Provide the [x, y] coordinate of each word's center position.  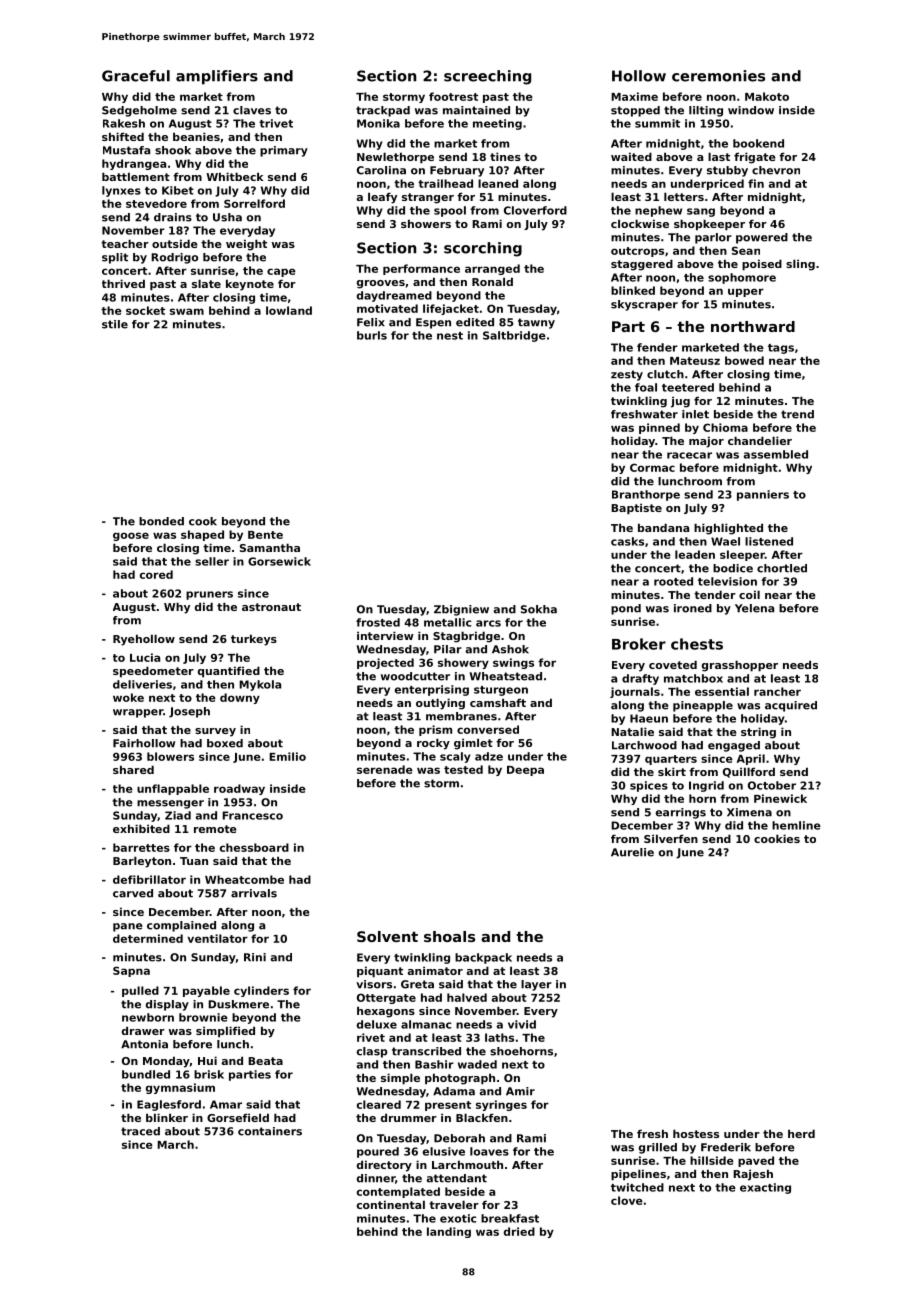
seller [212, 561]
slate [206, 283]
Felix [371, 322]
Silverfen [671, 838]
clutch [665, 374]
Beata [265, 1061]
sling [800, 265]
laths [499, 1037]
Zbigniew [461, 610]
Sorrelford [254, 203]
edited [475, 322]
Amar [226, 1104]
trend [797, 414]
